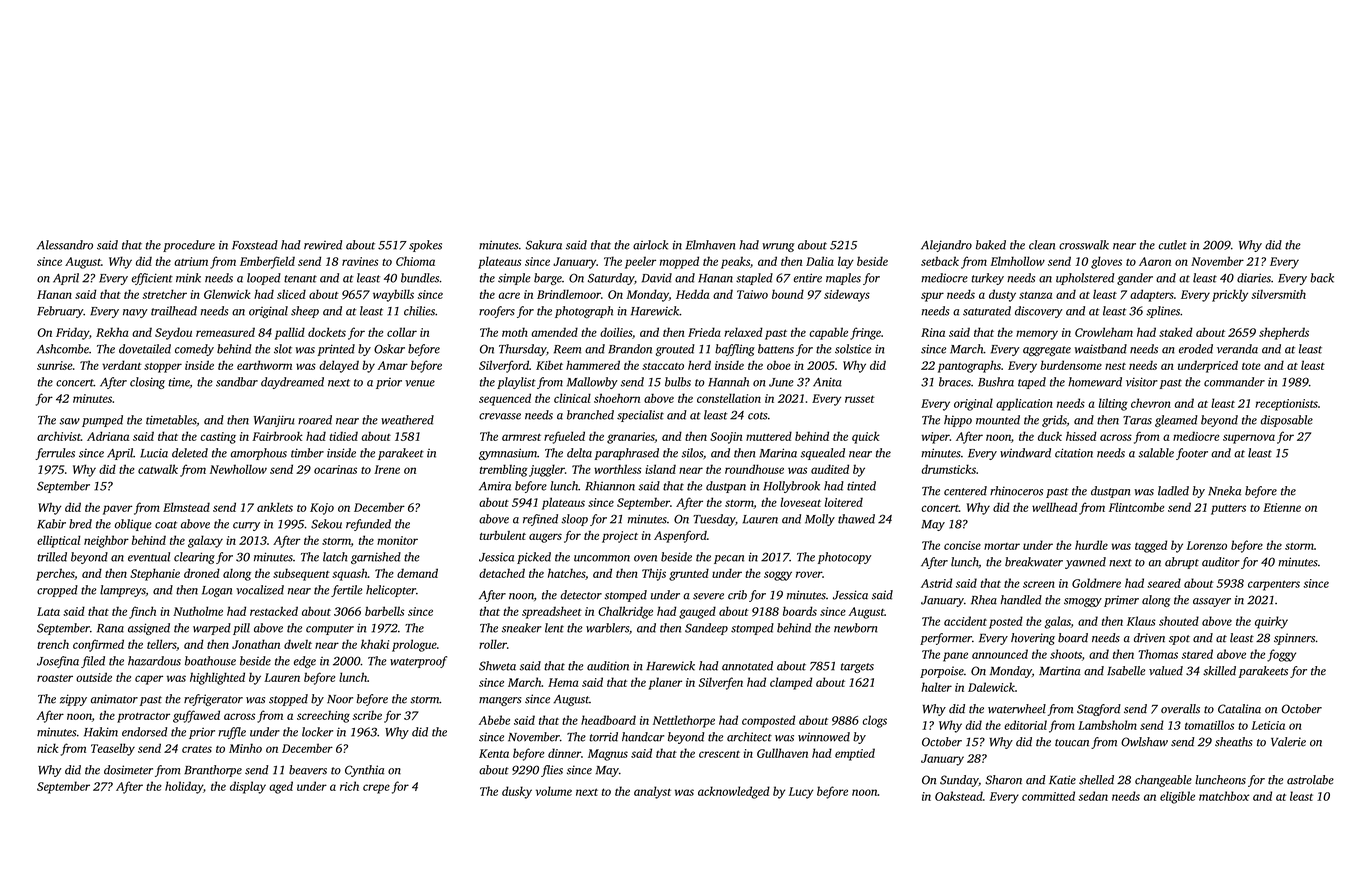 The image size is (1372, 887). What do you see at coordinates (847, 295) in the screenshot?
I see `sideways` at bounding box center [847, 295].
